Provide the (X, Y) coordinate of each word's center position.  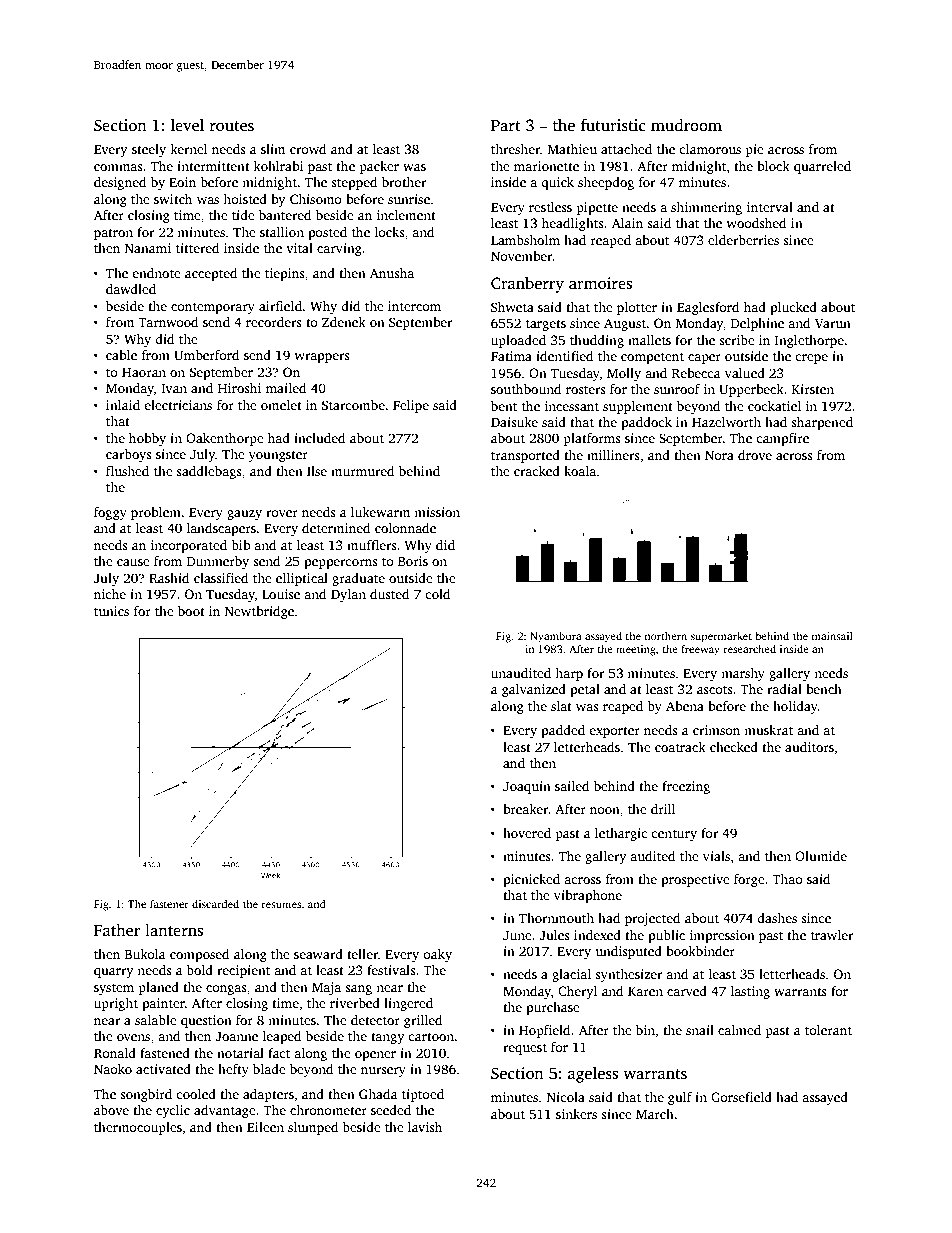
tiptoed (423, 1095)
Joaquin (527, 787)
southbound (526, 389)
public (666, 936)
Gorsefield (741, 1097)
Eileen (265, 1127)
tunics (111, 611)
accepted (211, 274)
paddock (646, 423)
